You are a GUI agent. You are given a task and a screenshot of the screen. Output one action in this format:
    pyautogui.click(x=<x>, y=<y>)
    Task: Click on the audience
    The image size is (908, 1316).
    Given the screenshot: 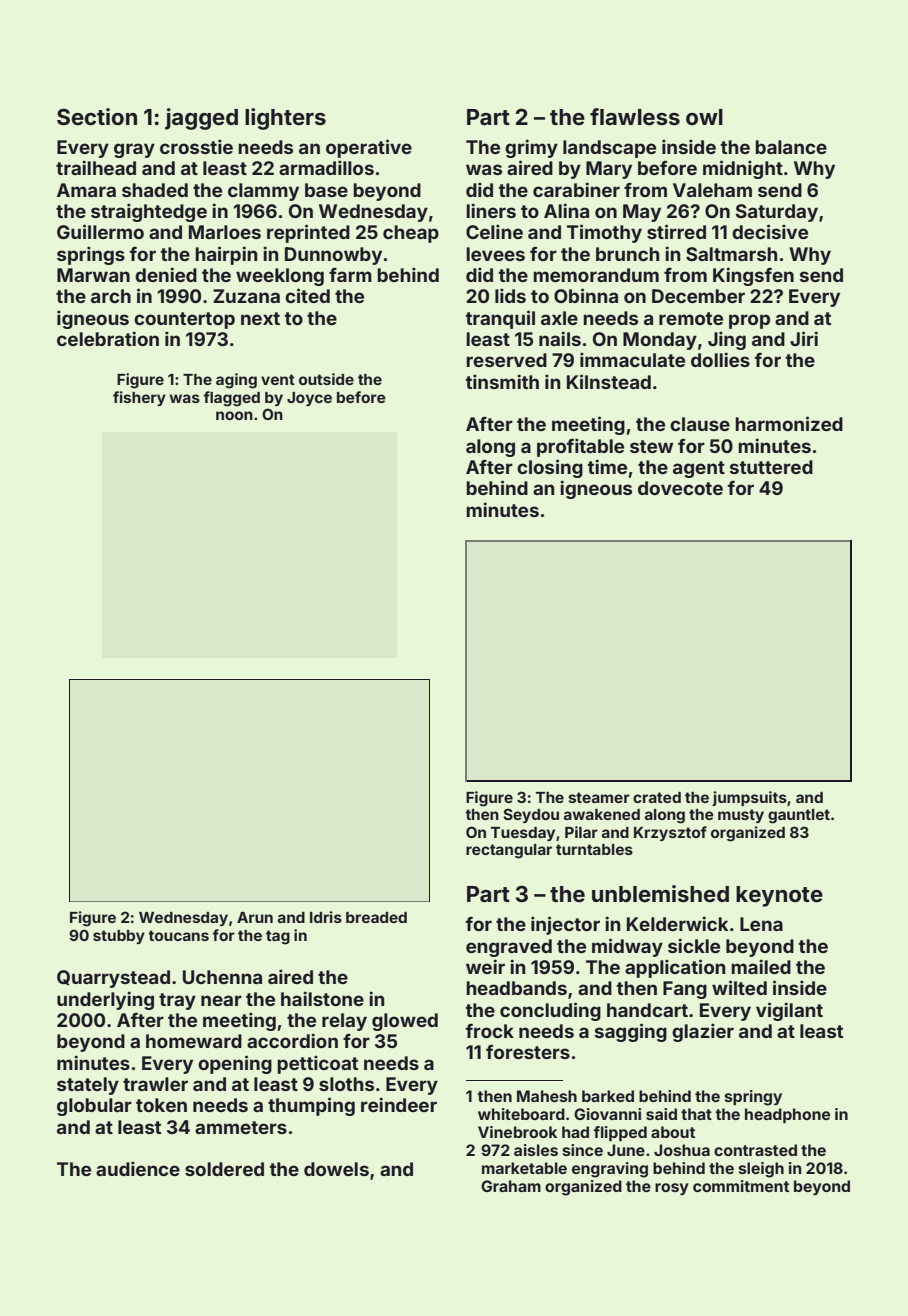 What is the action you would take?
    pyautogui.click(x=138, y=1168)
